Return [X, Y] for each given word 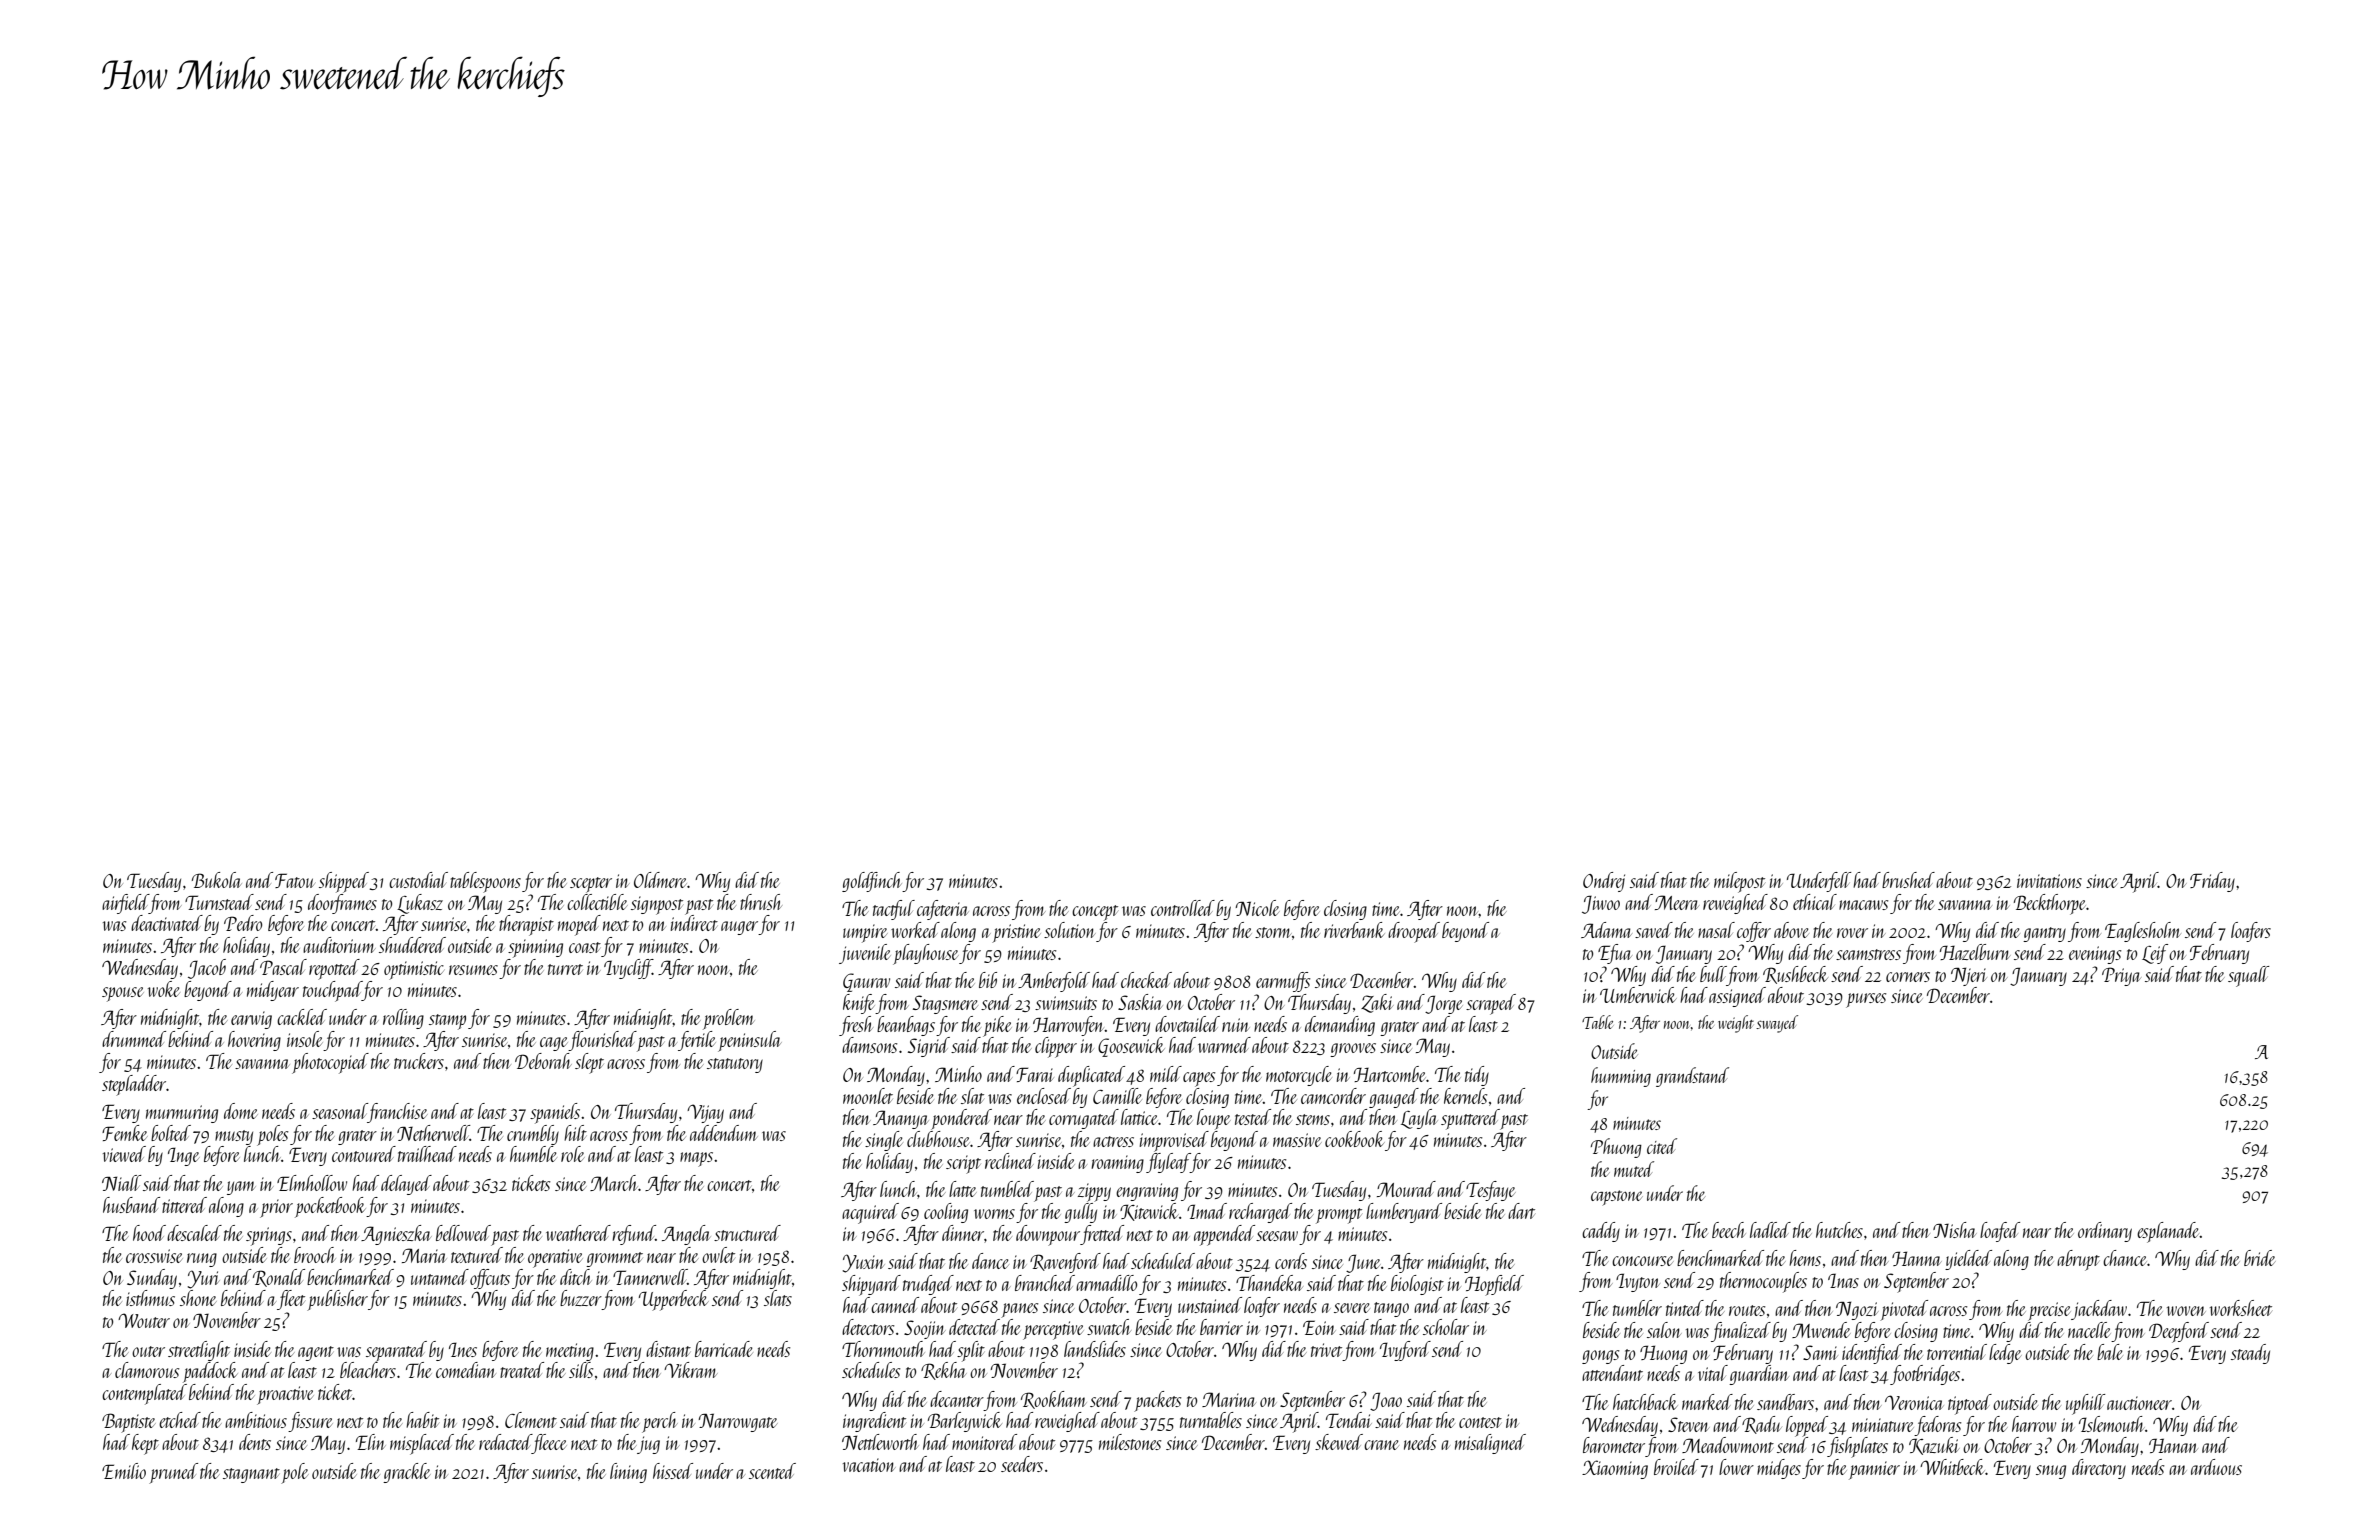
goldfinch [872, 882]
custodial [418, 880]
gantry [2044, 934]
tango [1391, 1309]
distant [668, 1349]
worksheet [2241, 1308]
